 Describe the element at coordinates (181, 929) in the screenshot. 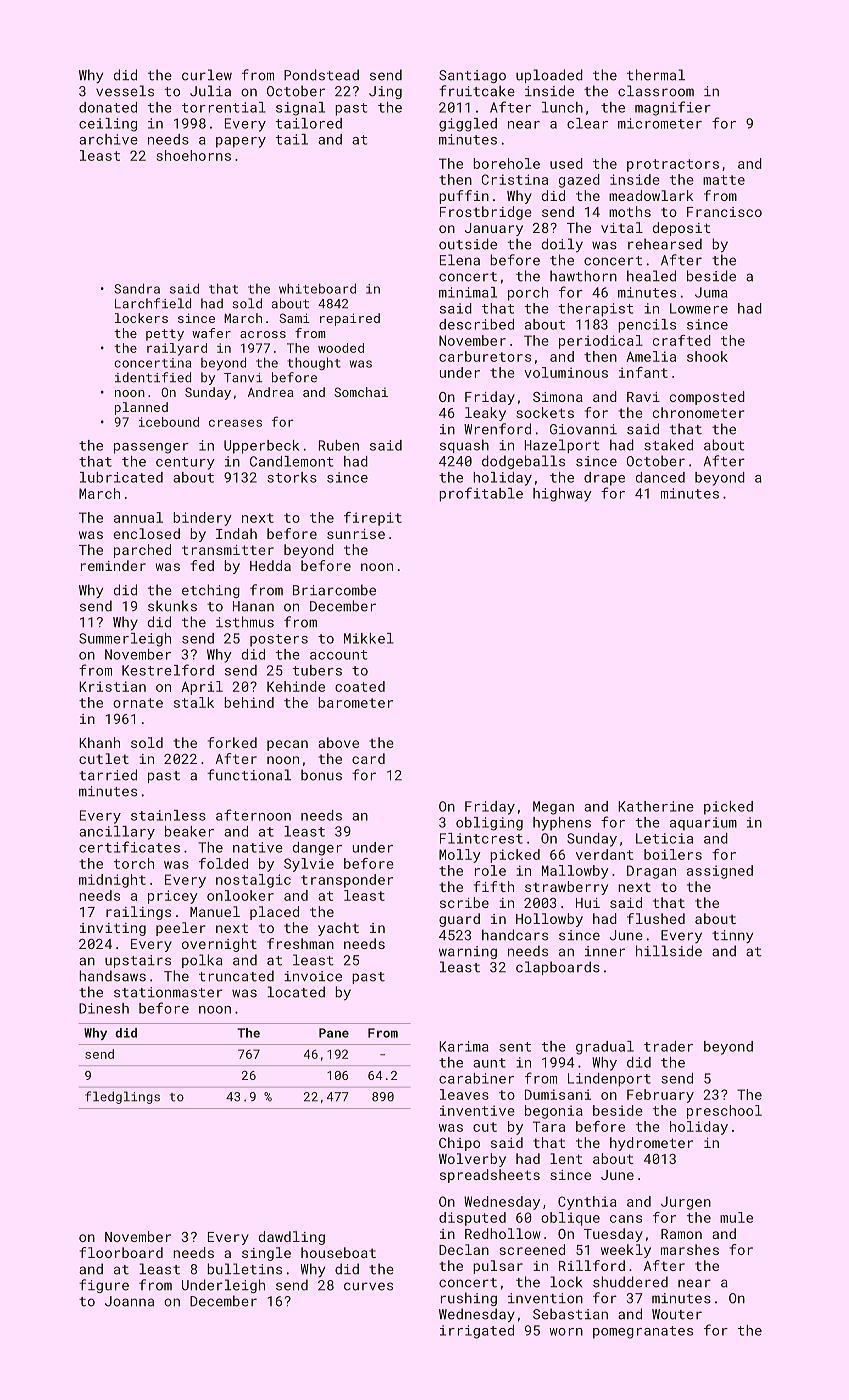

I see `peeler` at that location.
